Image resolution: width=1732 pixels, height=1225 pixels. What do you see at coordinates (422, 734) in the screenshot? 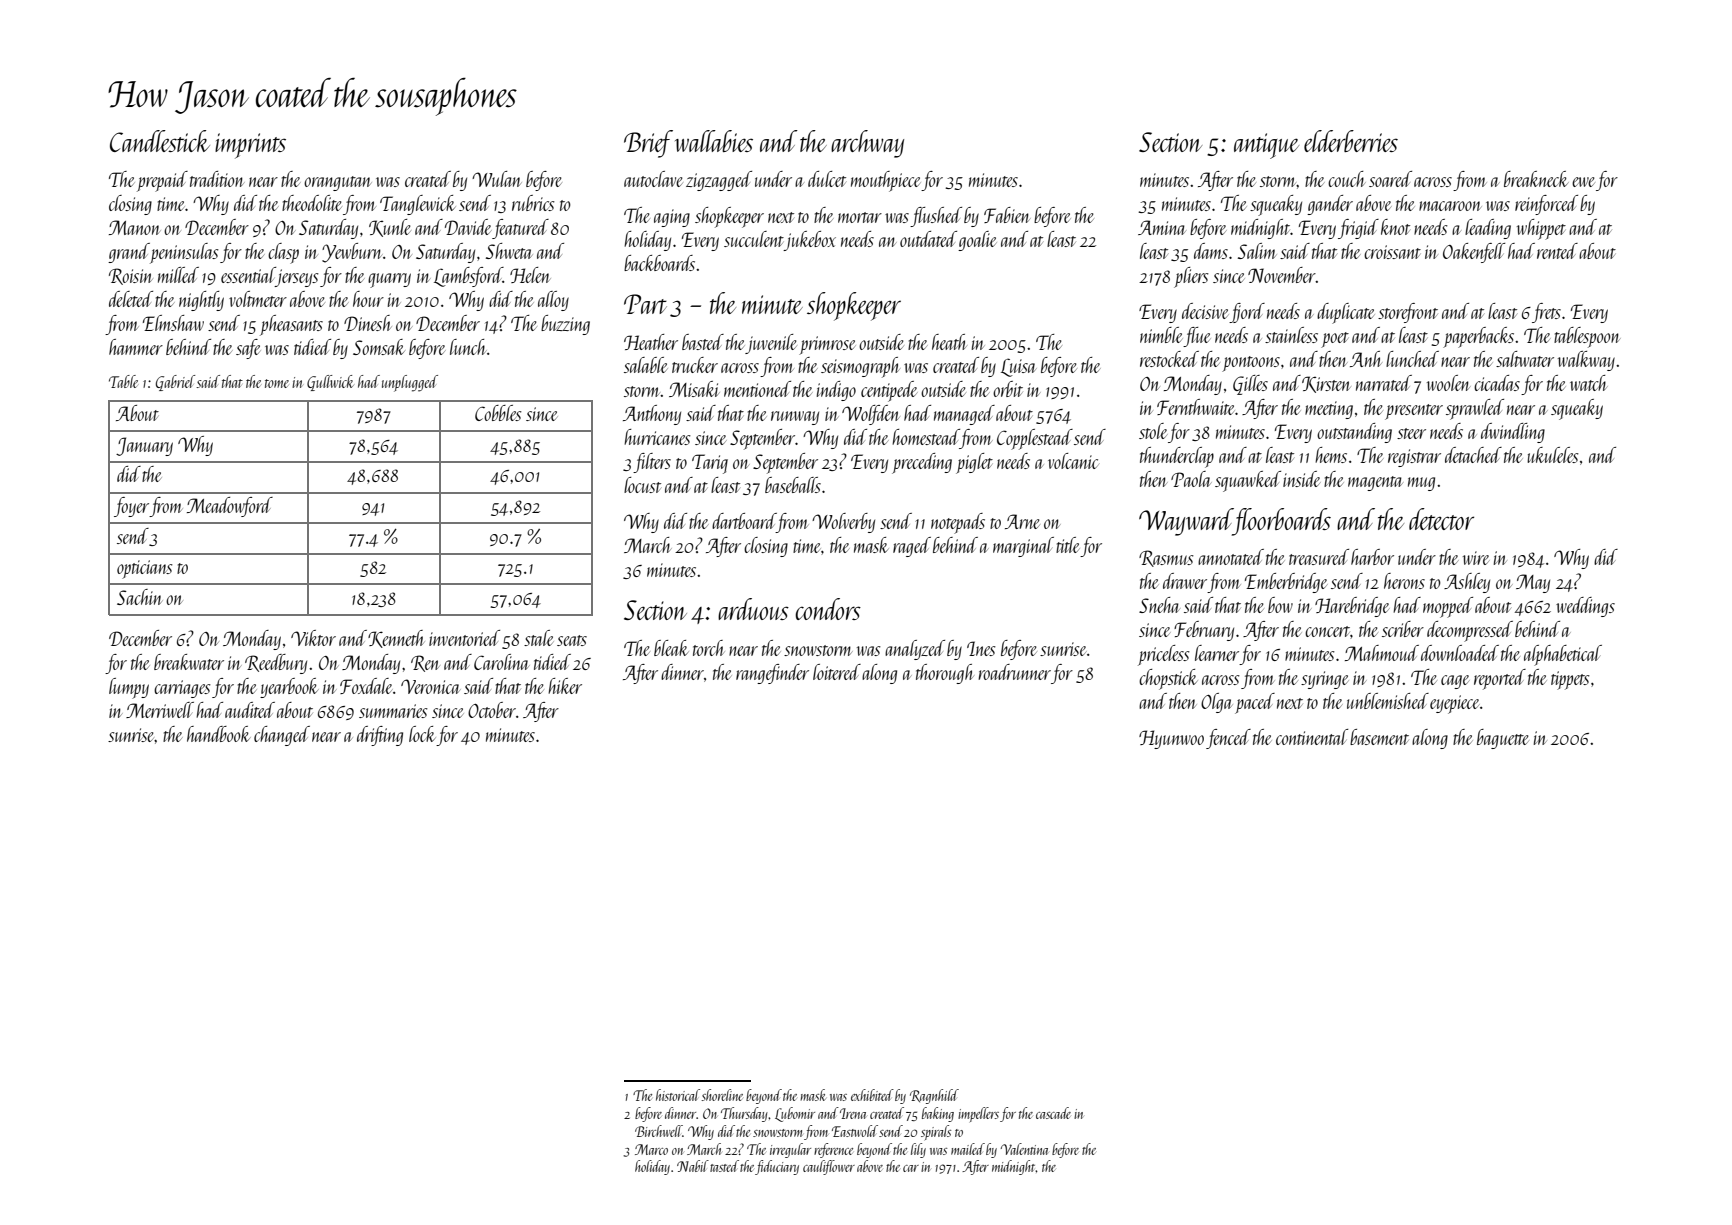
I see `lock` at bounding box center [422, 734].
